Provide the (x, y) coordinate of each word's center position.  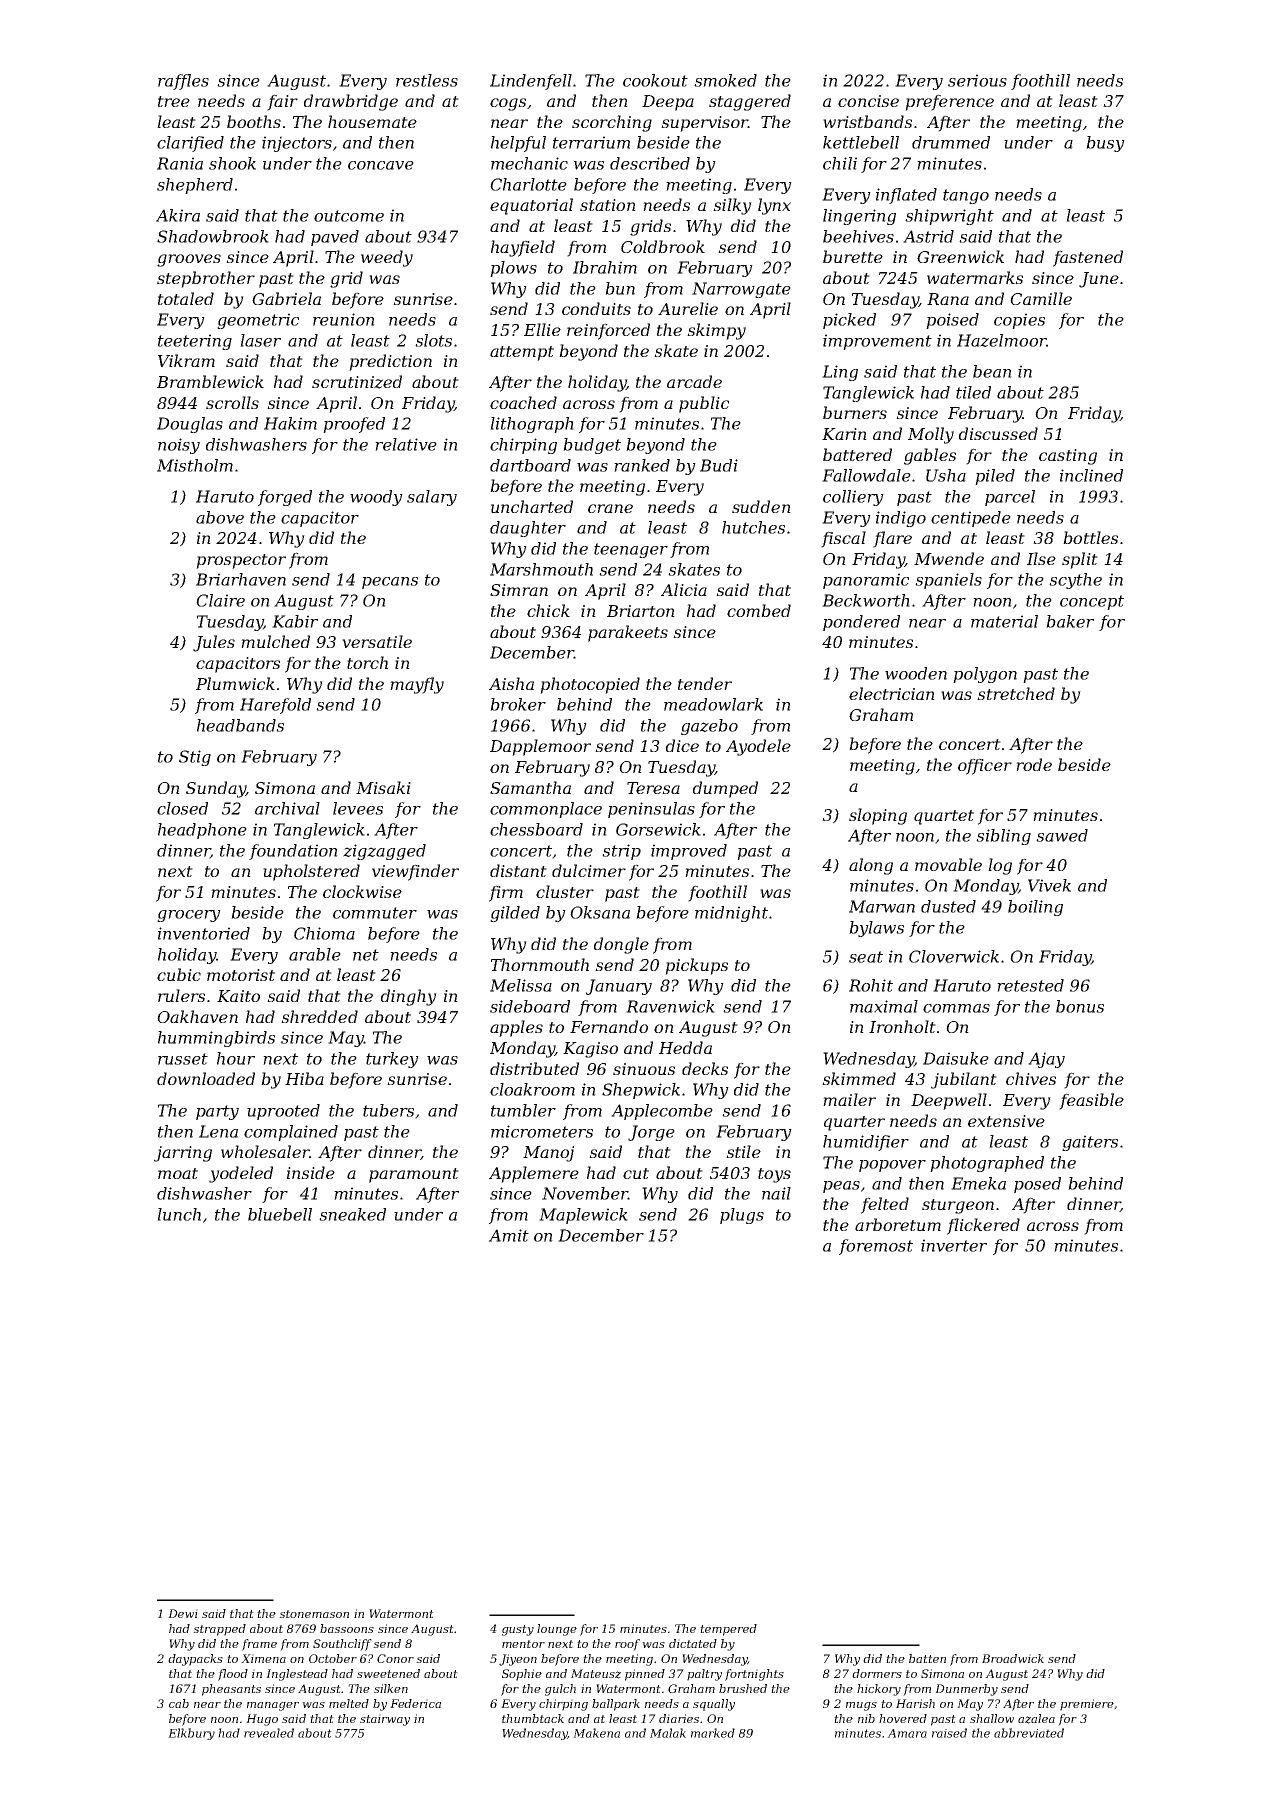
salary (432, 498)
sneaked (352, 1214)
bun (620, 288)
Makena (596, 1733)
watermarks (975, 277)
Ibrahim (605, 267)
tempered (728, 1630)
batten (927, 1658)
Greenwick (960, 256)
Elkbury (191, 1734)
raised (949, 1733)
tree (174, 101)
